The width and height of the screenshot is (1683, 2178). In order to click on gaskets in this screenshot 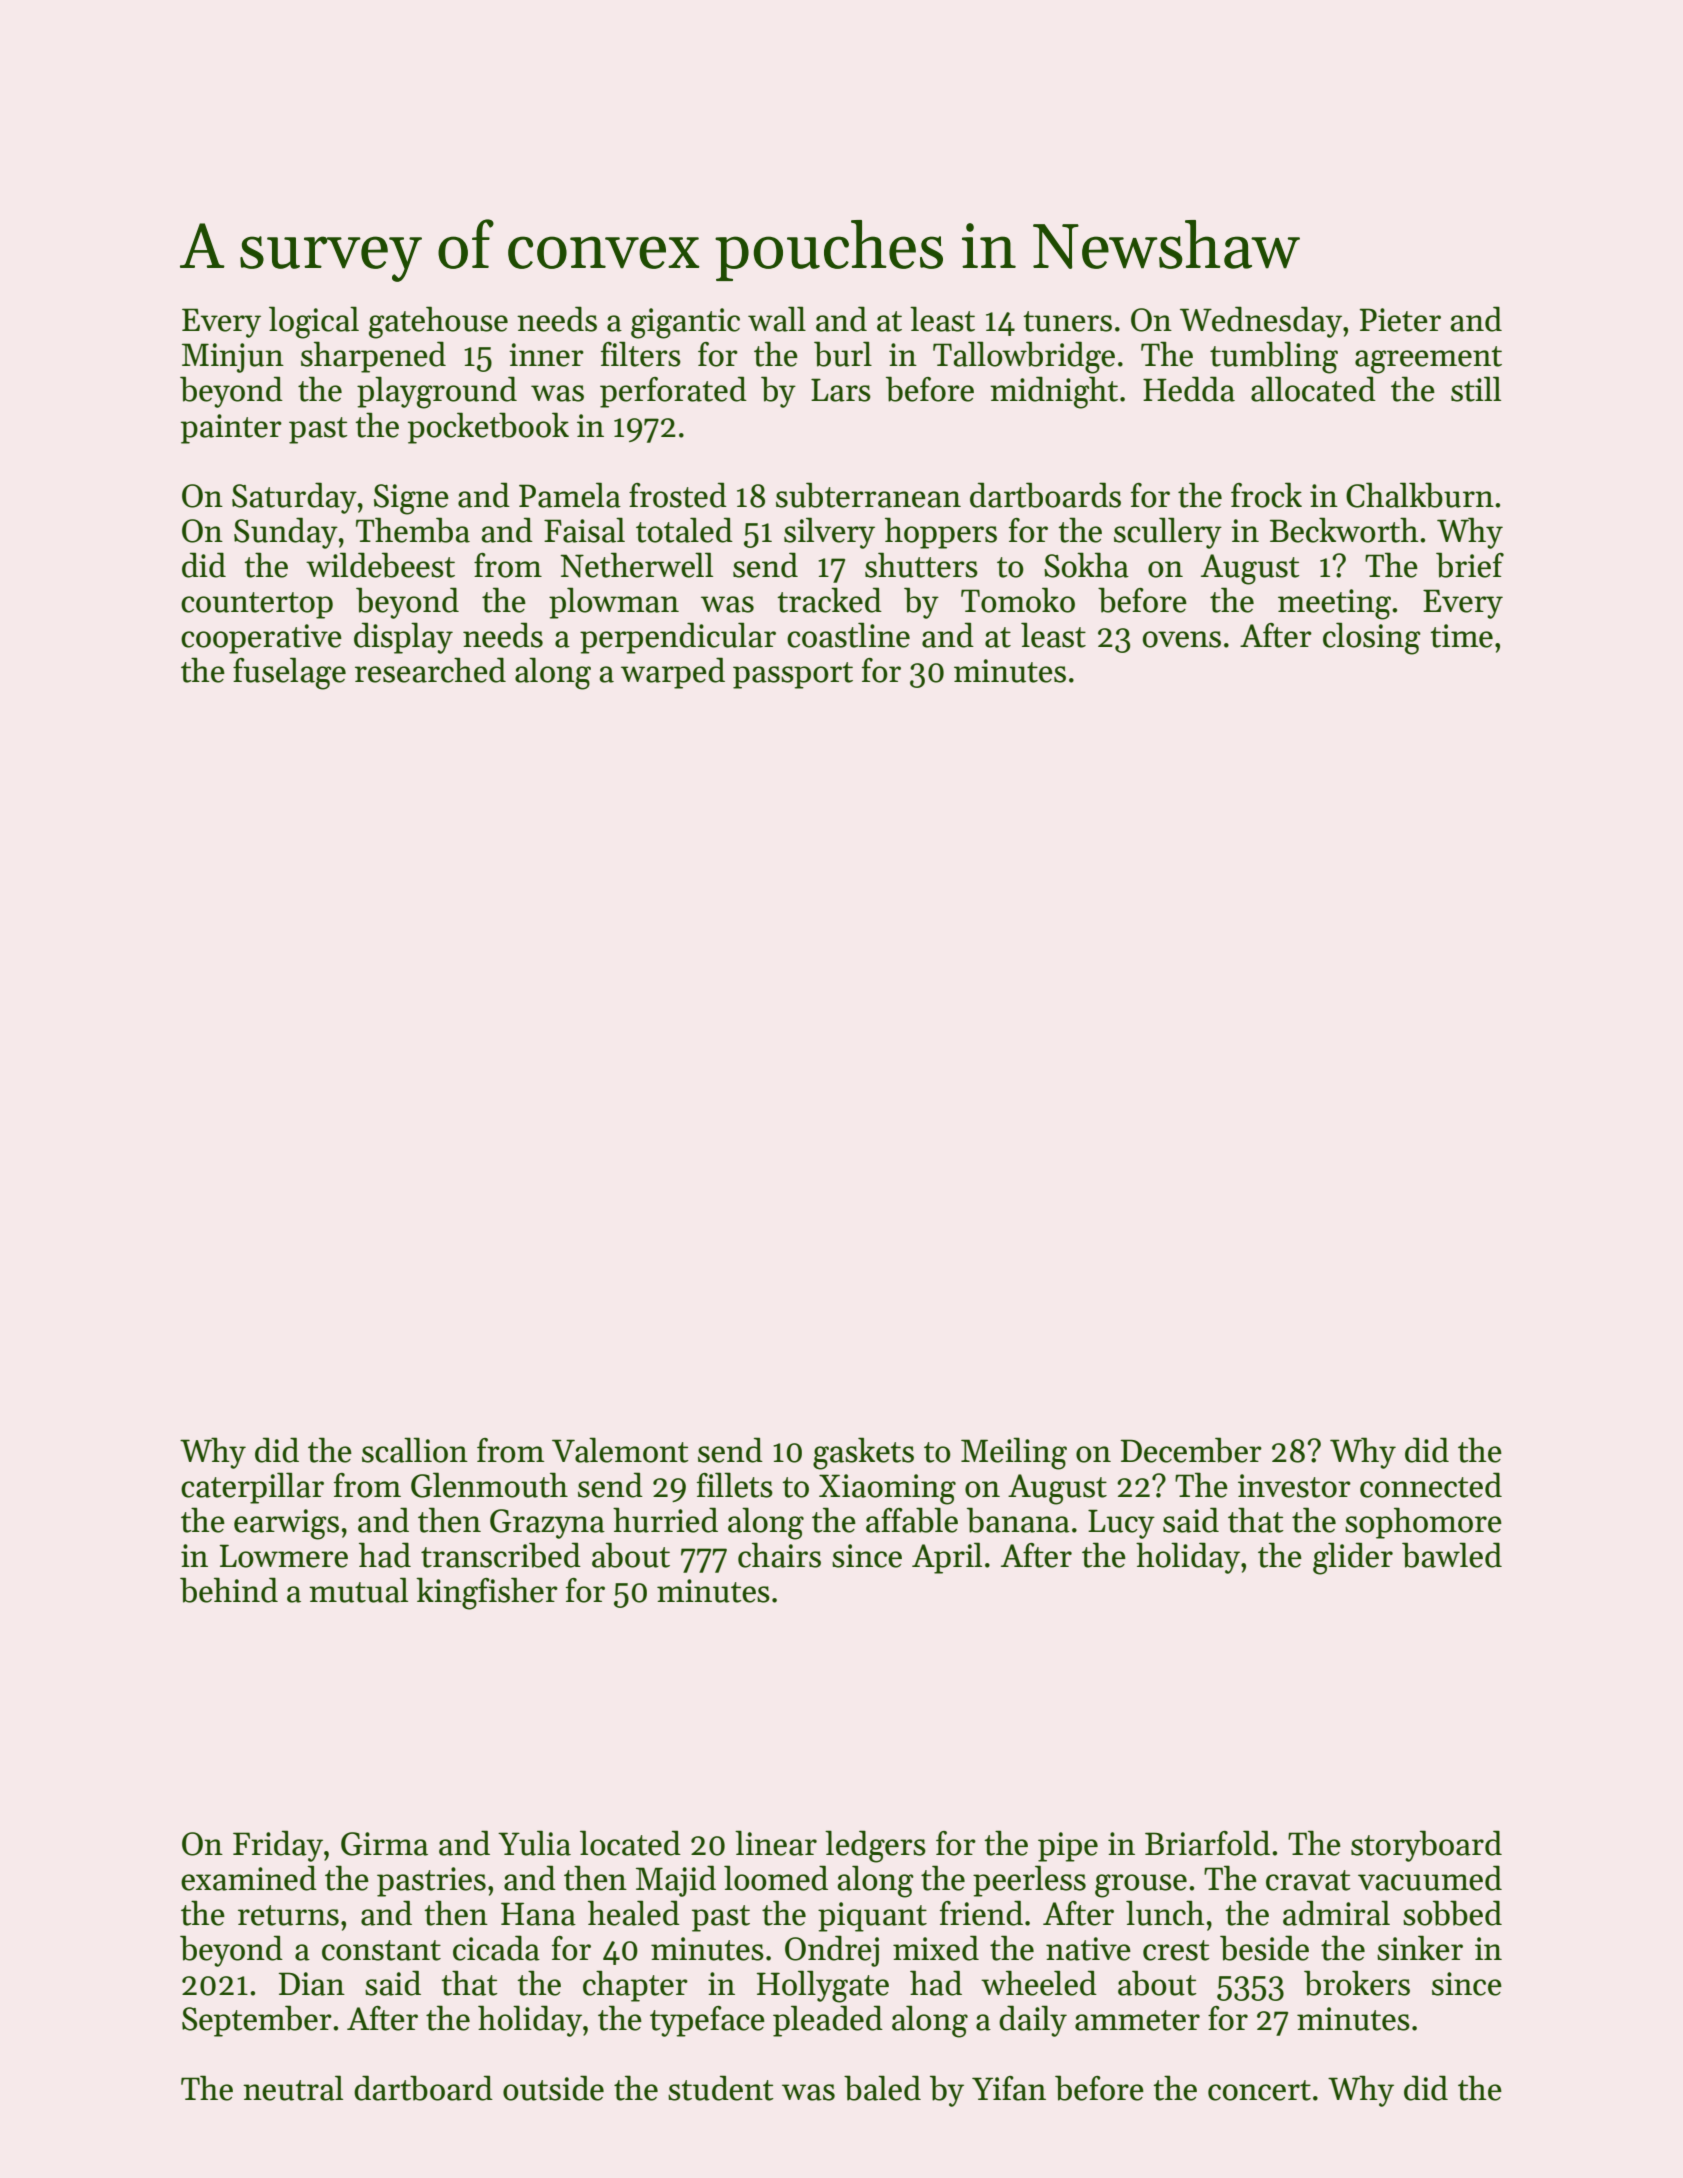, I will do `click(863, 1453)`.
